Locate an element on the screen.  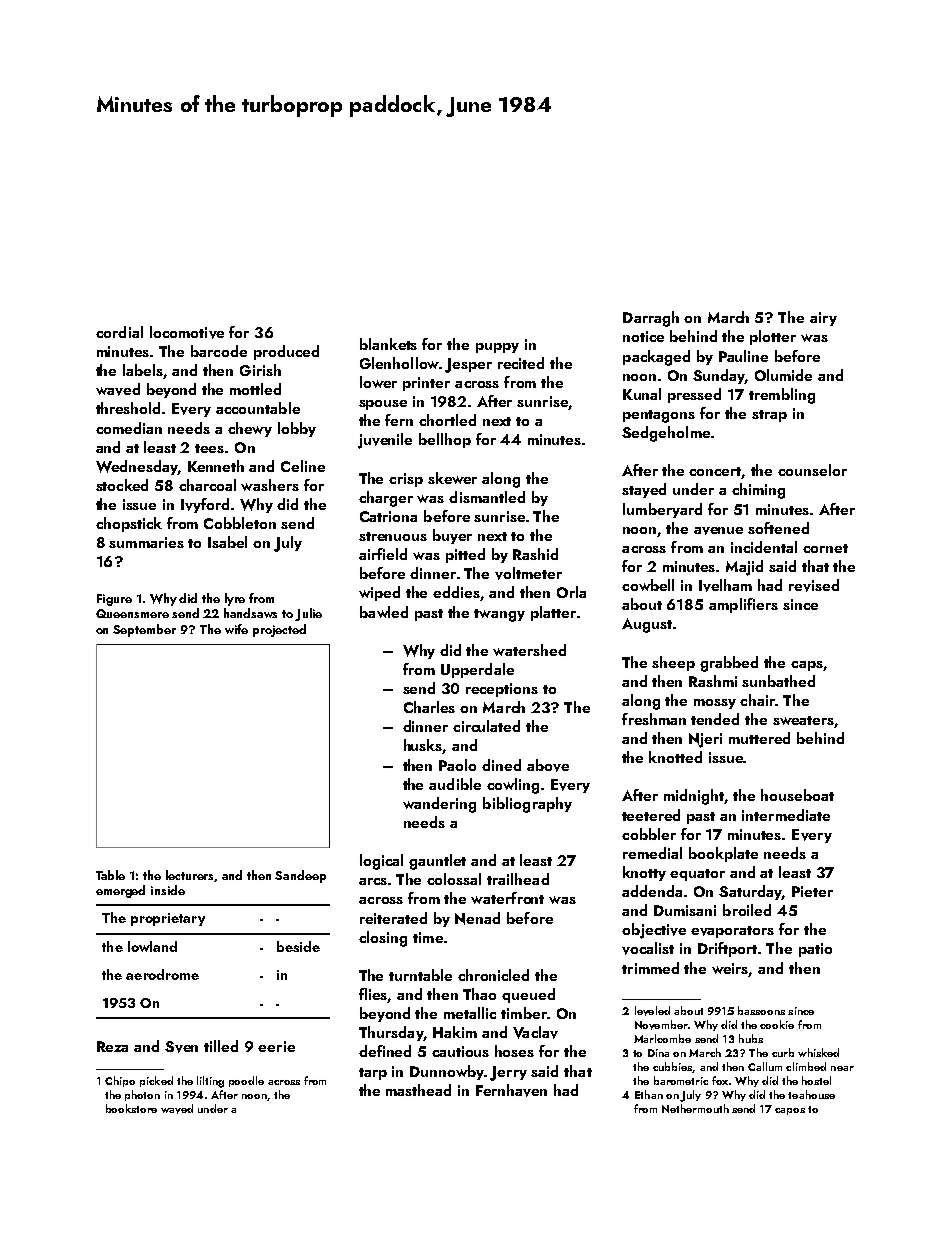
threshold is located at coordinates (128, 408).
